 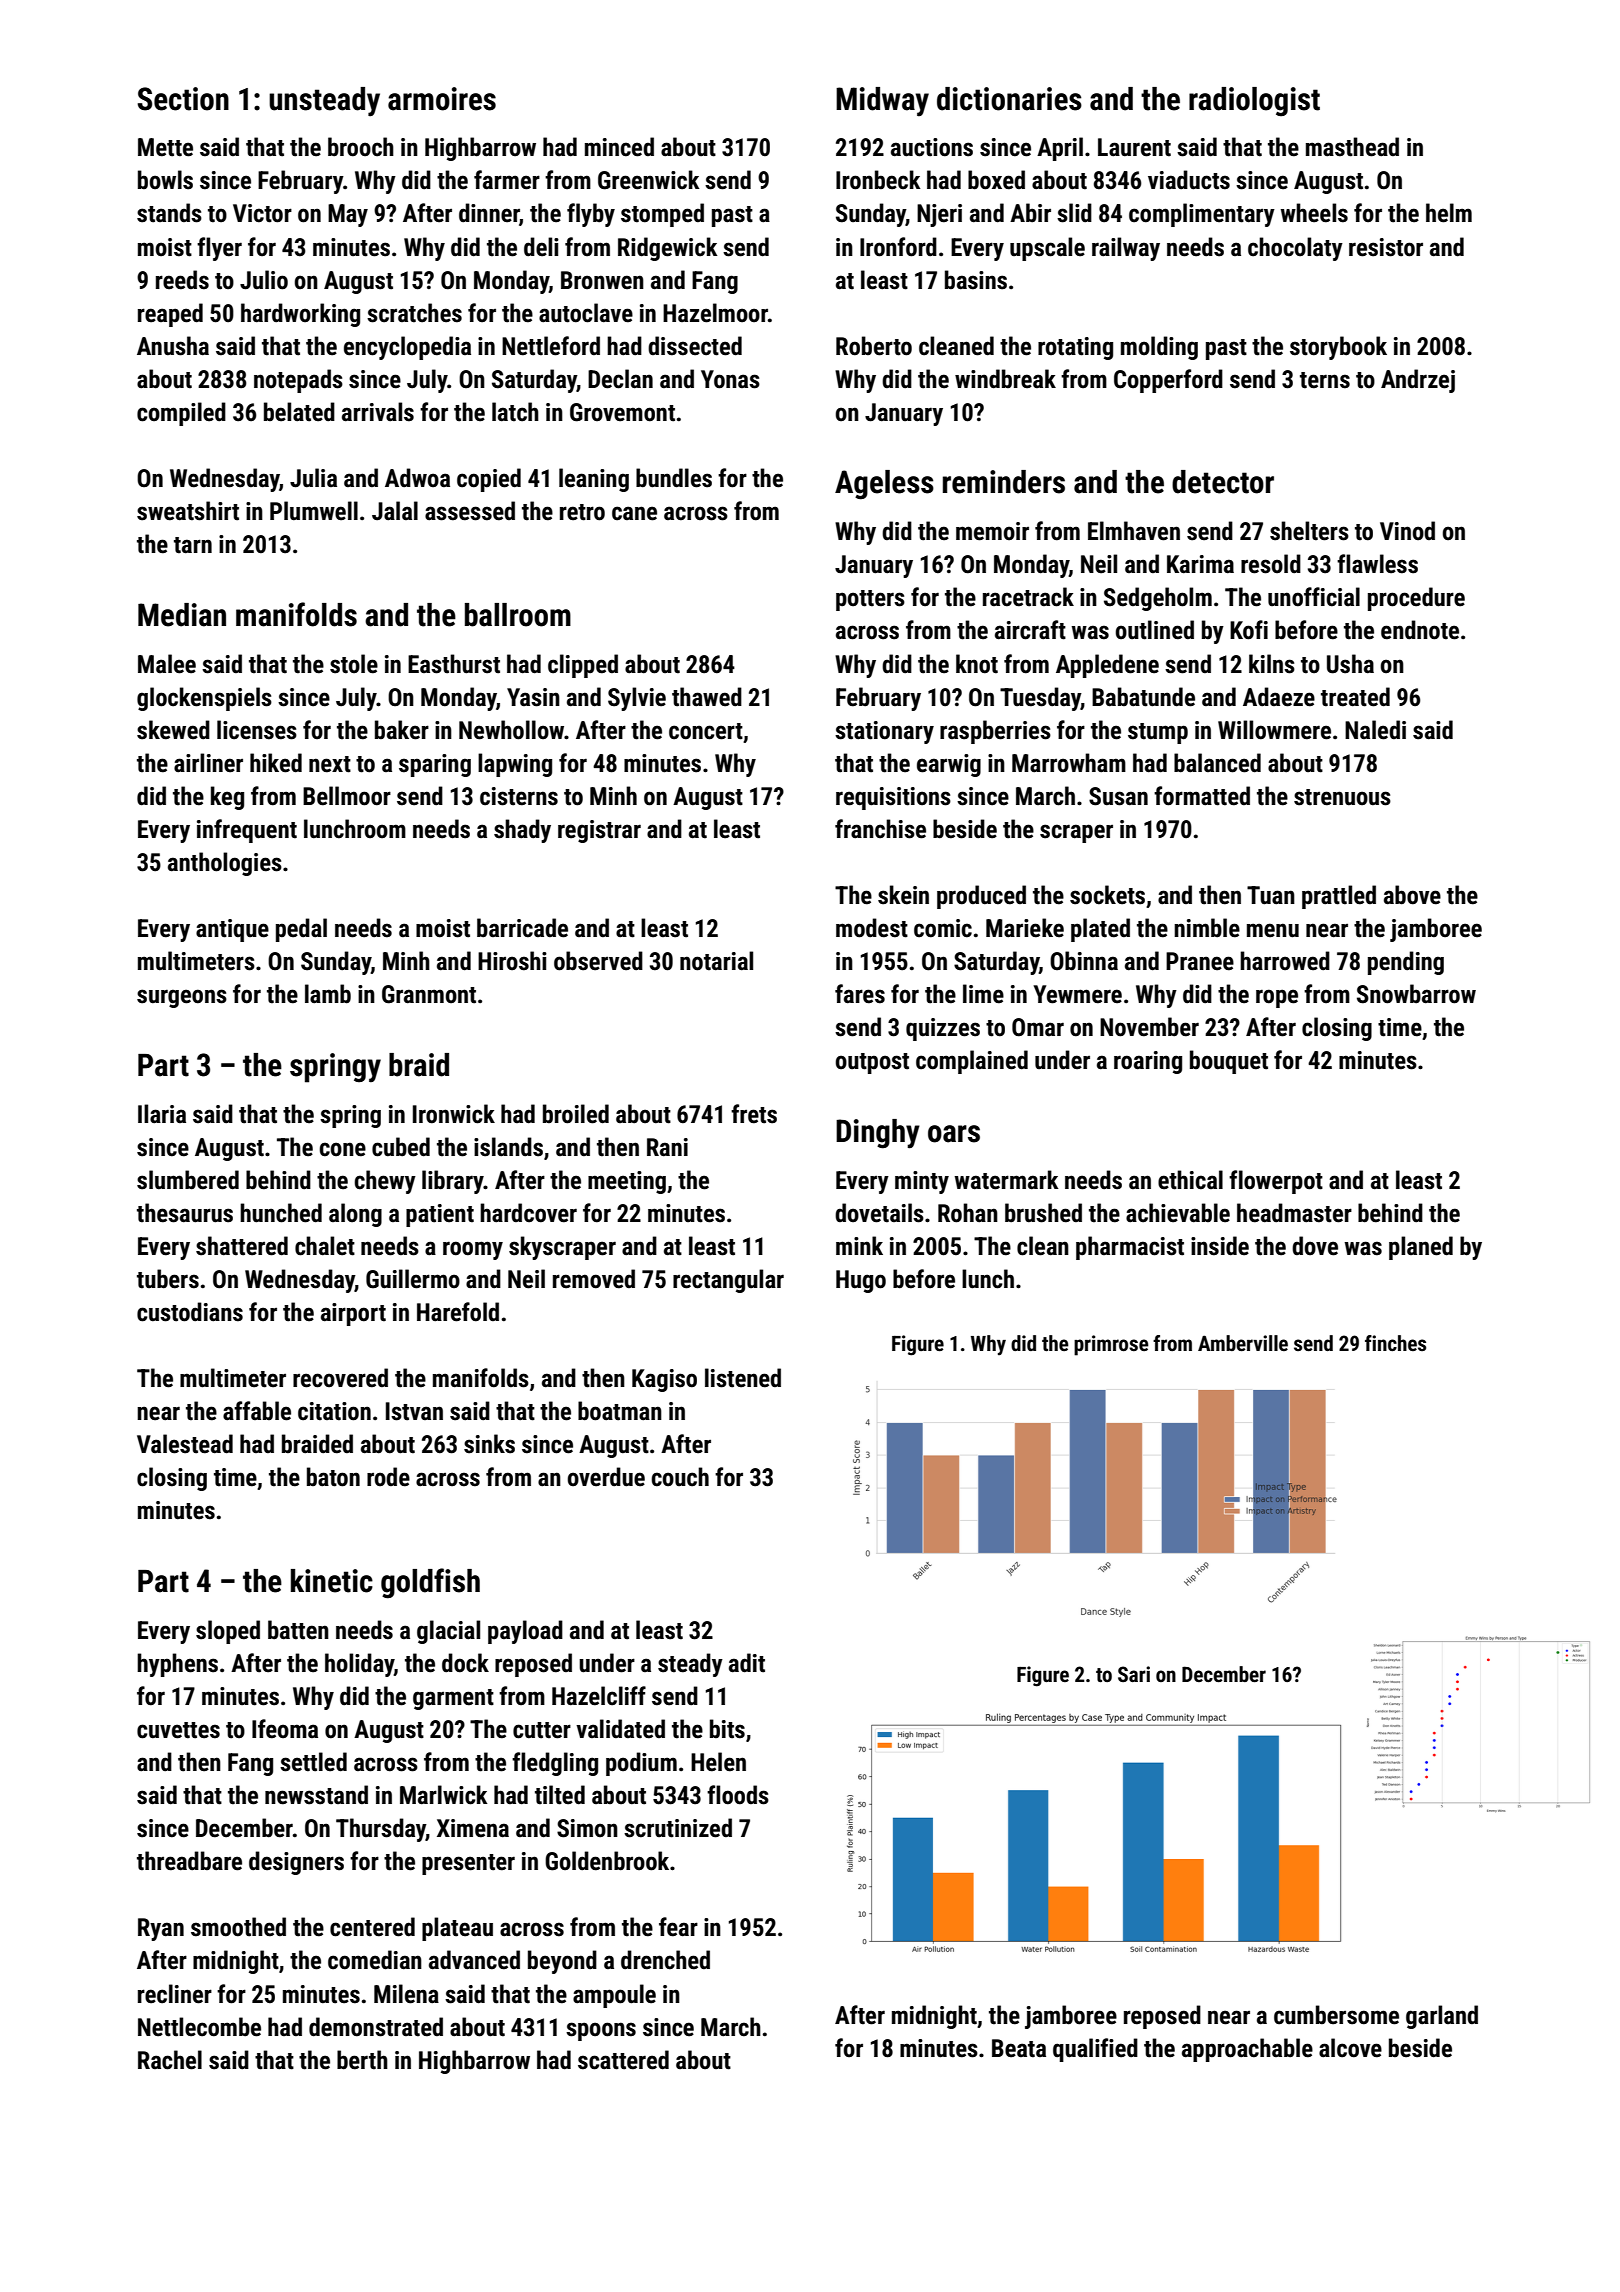 What do you see at coordinates (296, 1863) in the screenshot?
I see `designers` at bounding box center [296, 1863].
